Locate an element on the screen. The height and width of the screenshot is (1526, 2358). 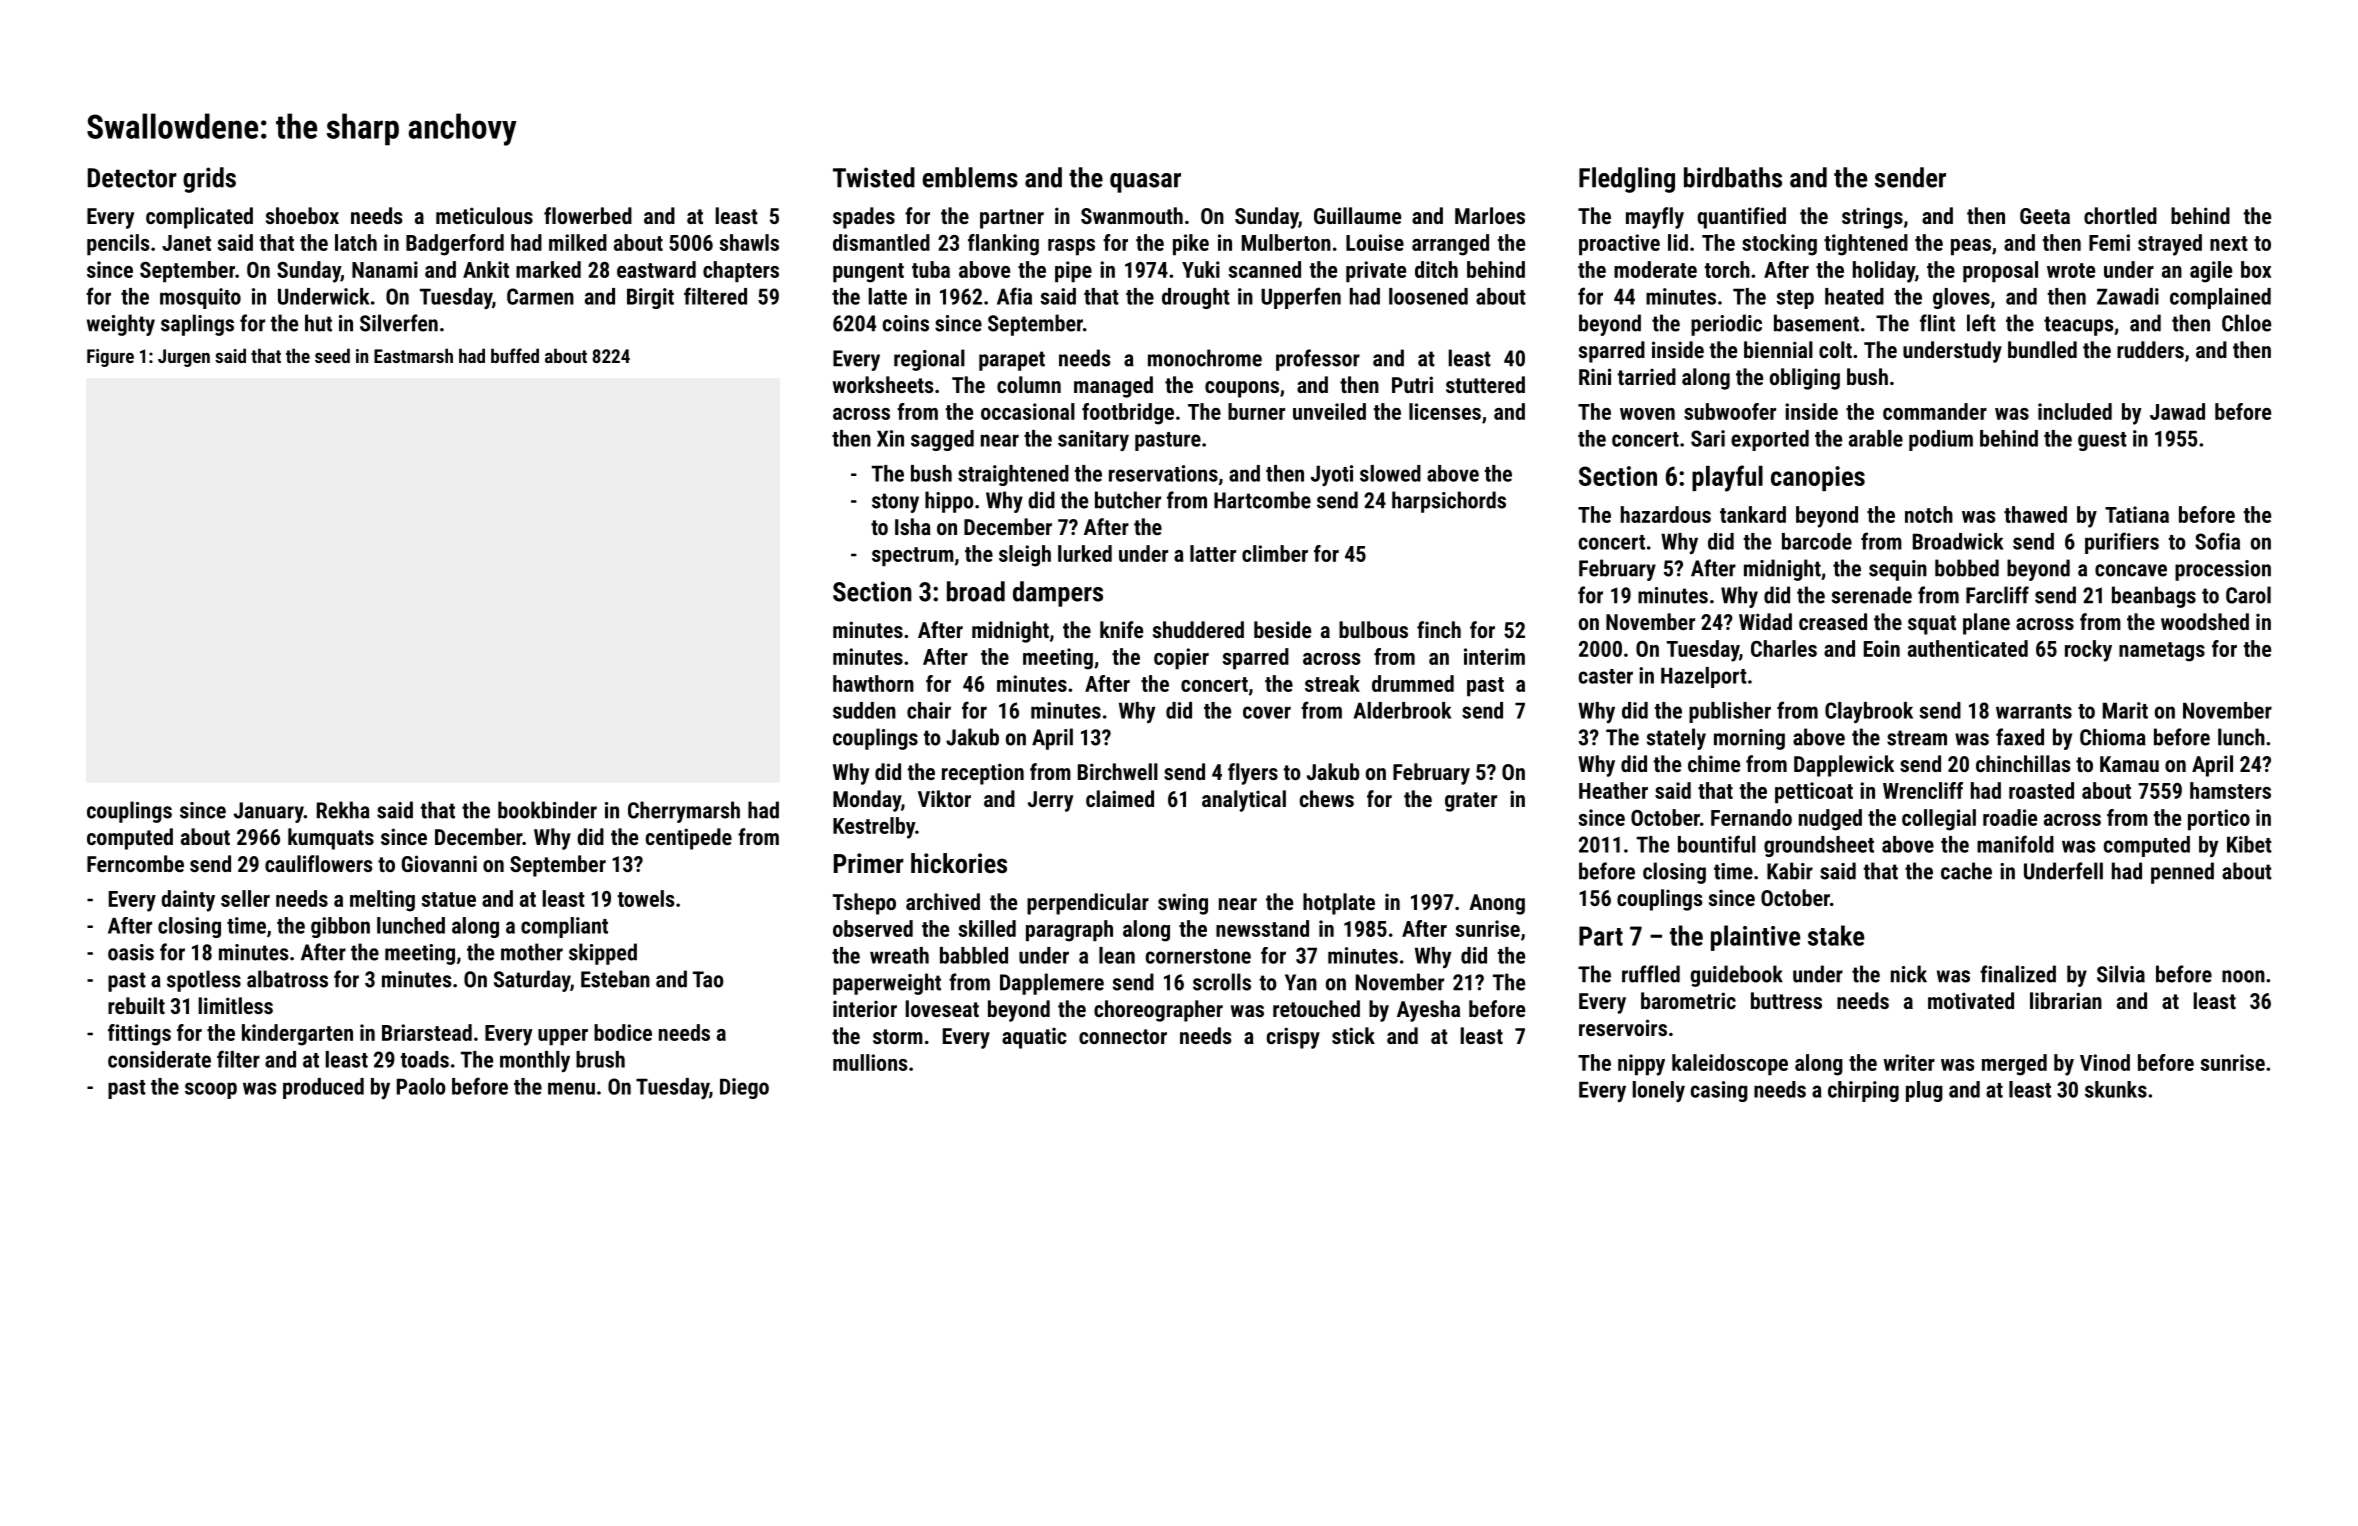
mother is located at coordinates (532, 952).
